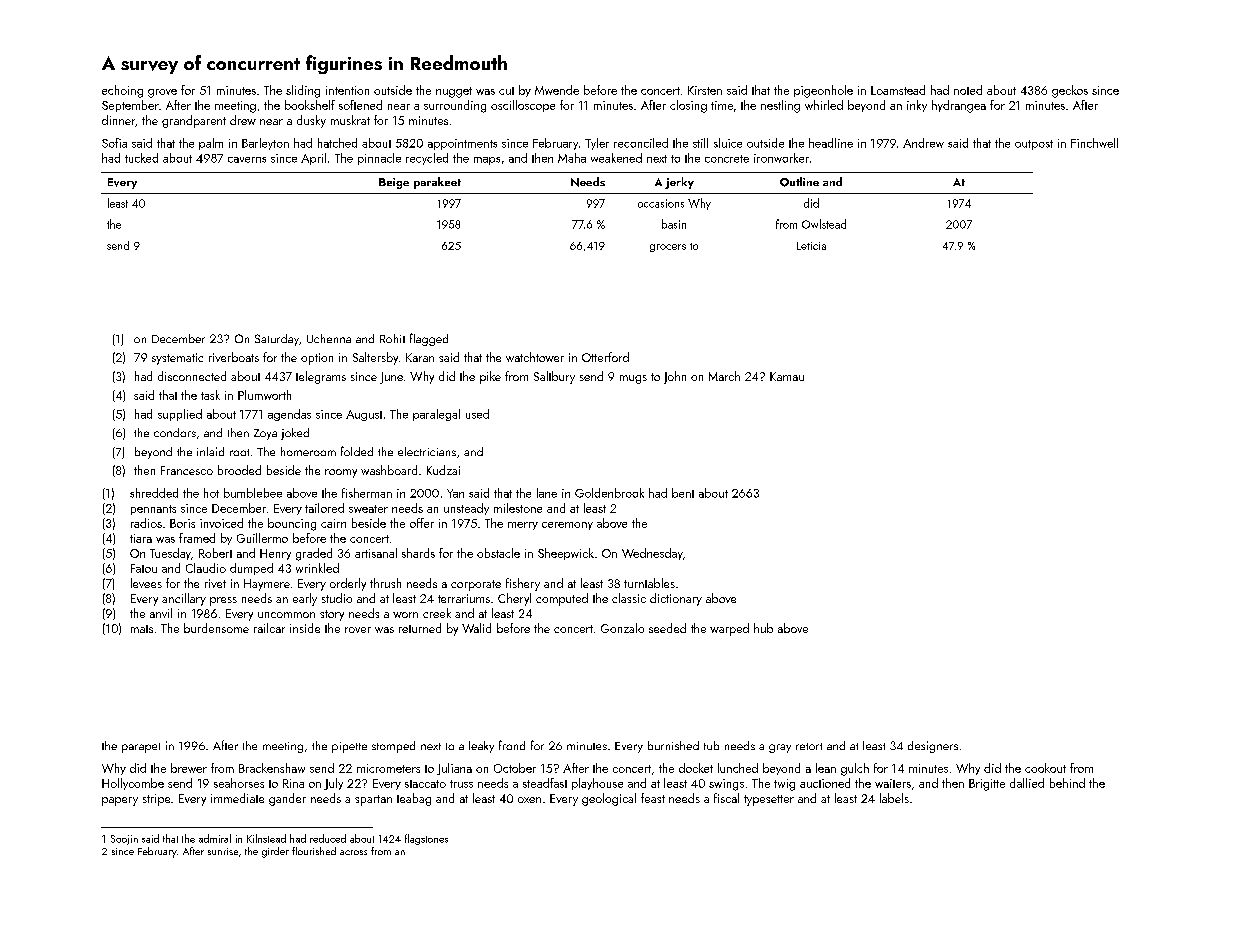  Describe the element at coordinates (194, 121) in the page. I see `grandparent` at that location.
